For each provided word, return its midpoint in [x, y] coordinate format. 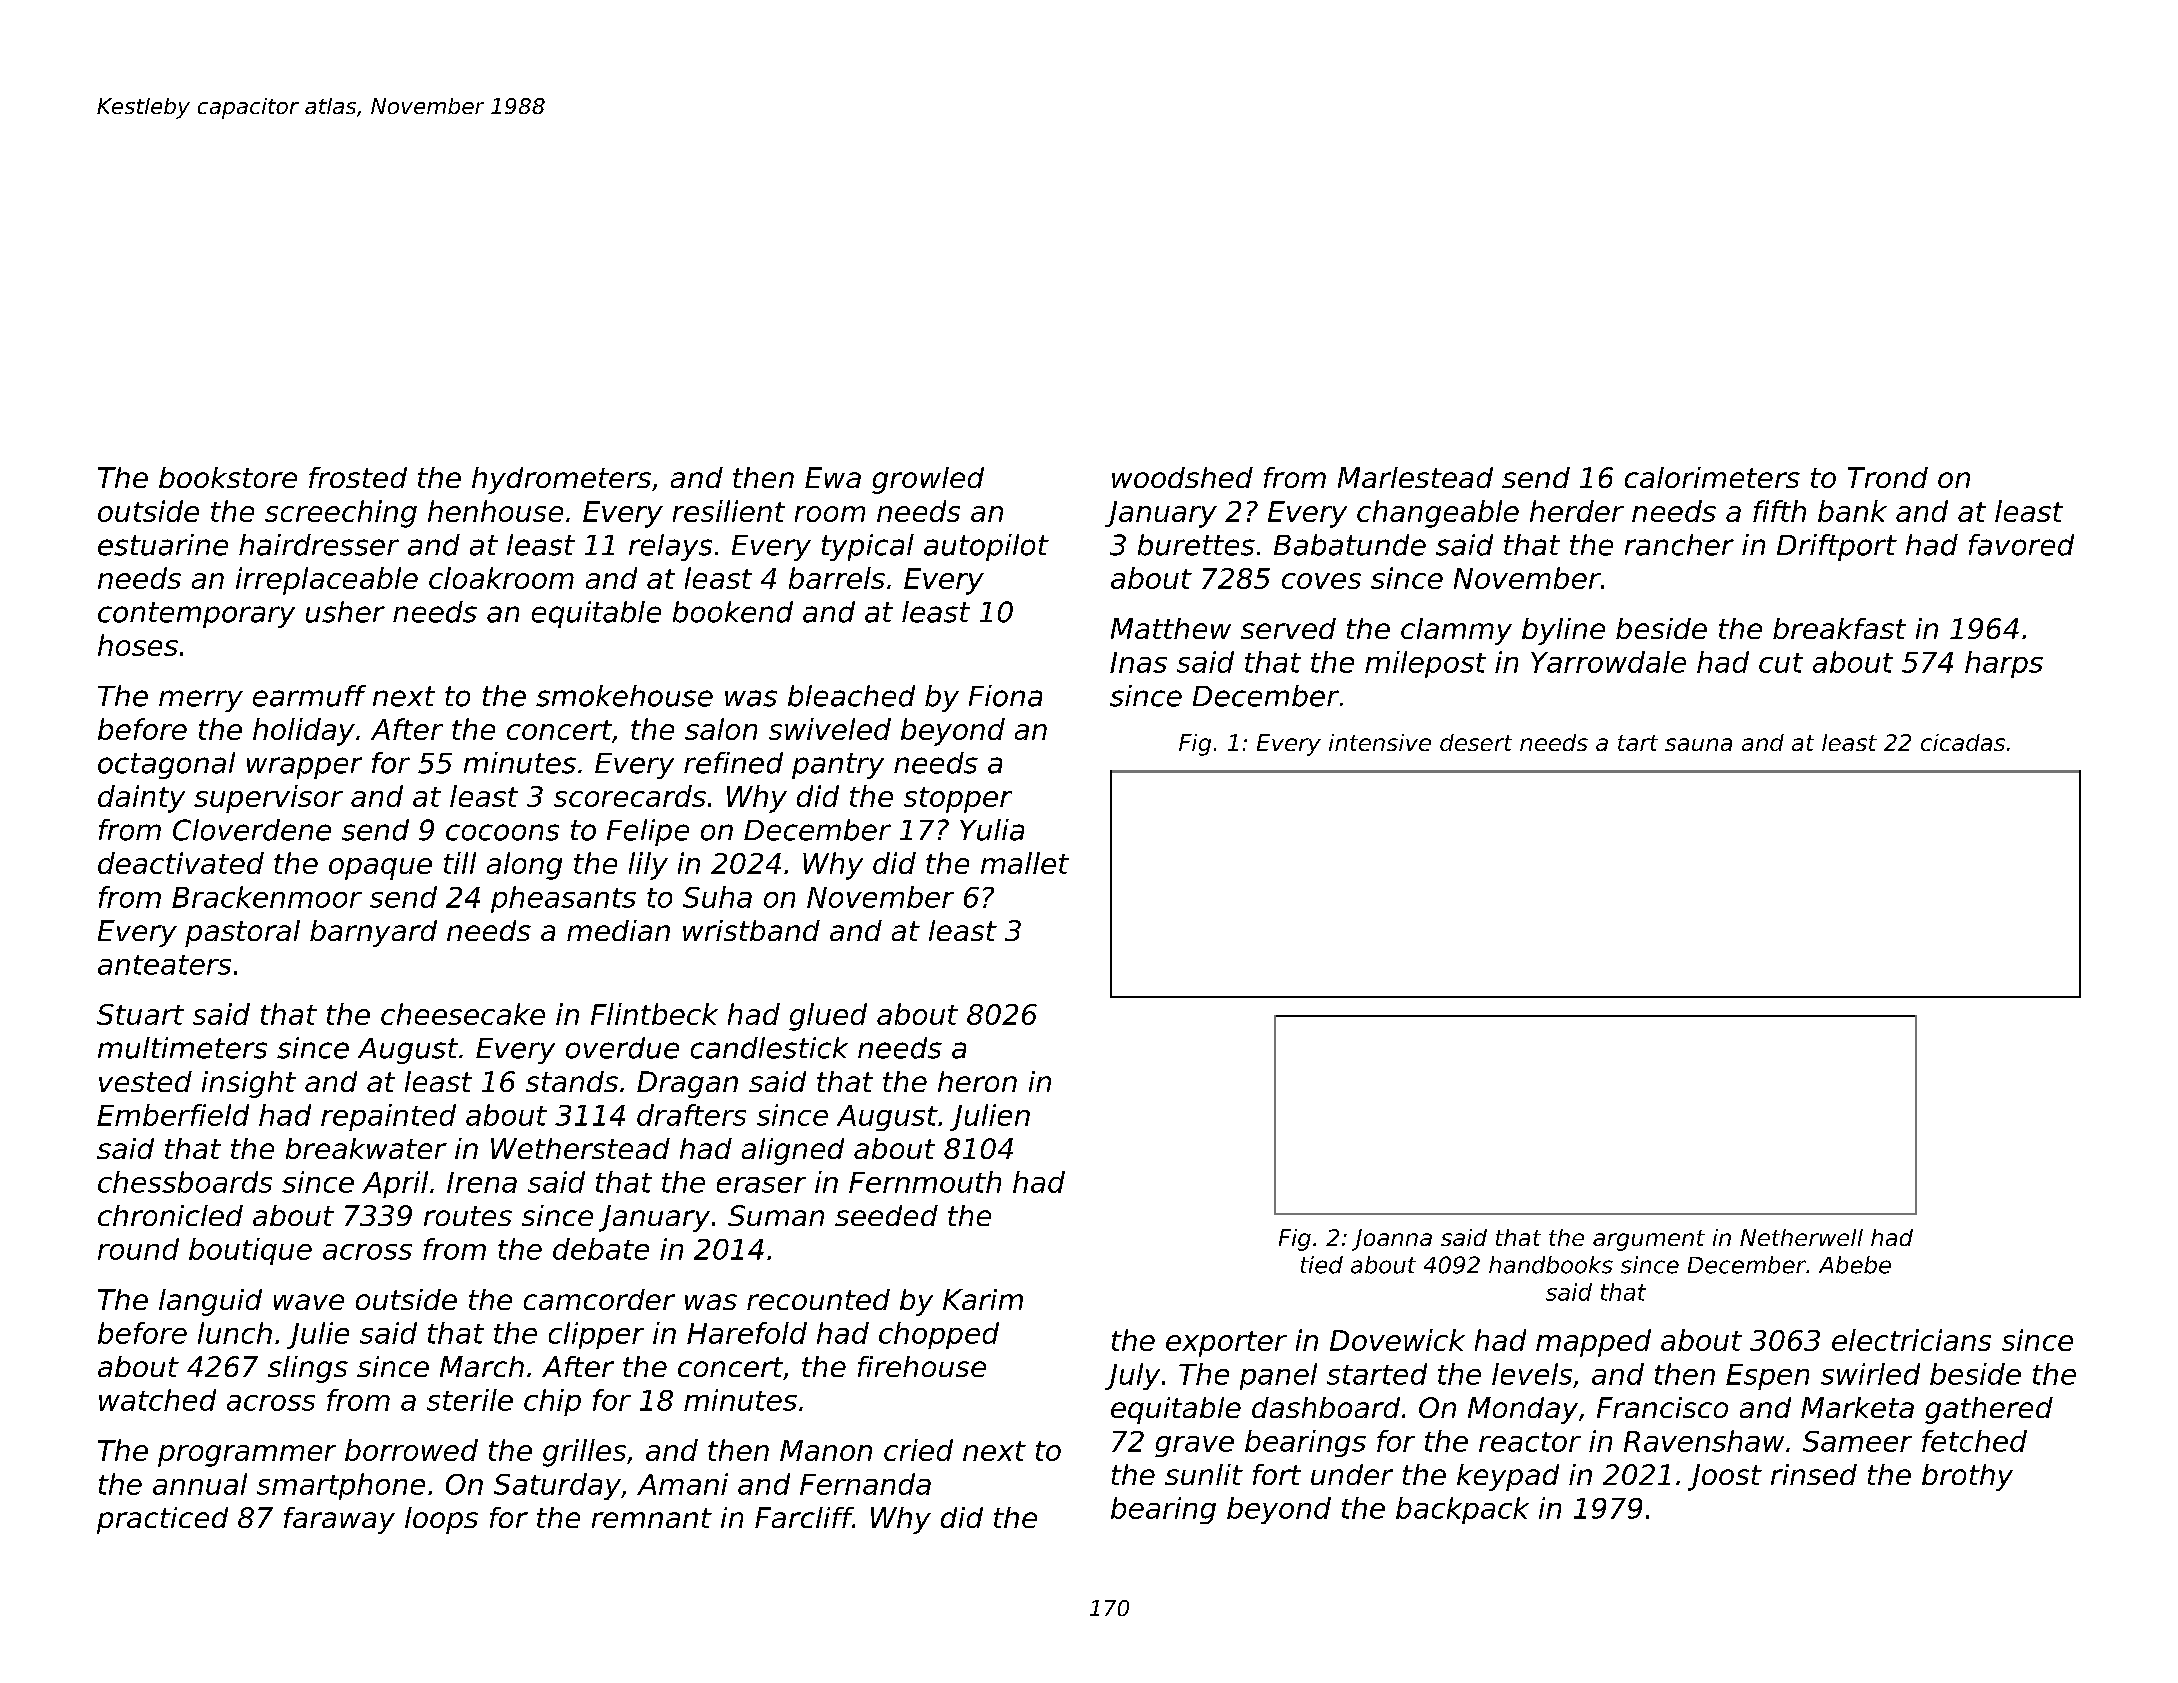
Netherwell [1801, 1237]
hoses [138, 645]
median [618, 930]
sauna [1698, 744]
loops [441, 1520]
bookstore [228, 477]
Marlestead [1415, 477]
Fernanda [865, 1484]
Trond [1888, 477]
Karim [983, 1299]
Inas [1138, 662]
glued [828, 1017]
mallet [1025, 863]
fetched [1974, 1441]
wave [309, 1302]
